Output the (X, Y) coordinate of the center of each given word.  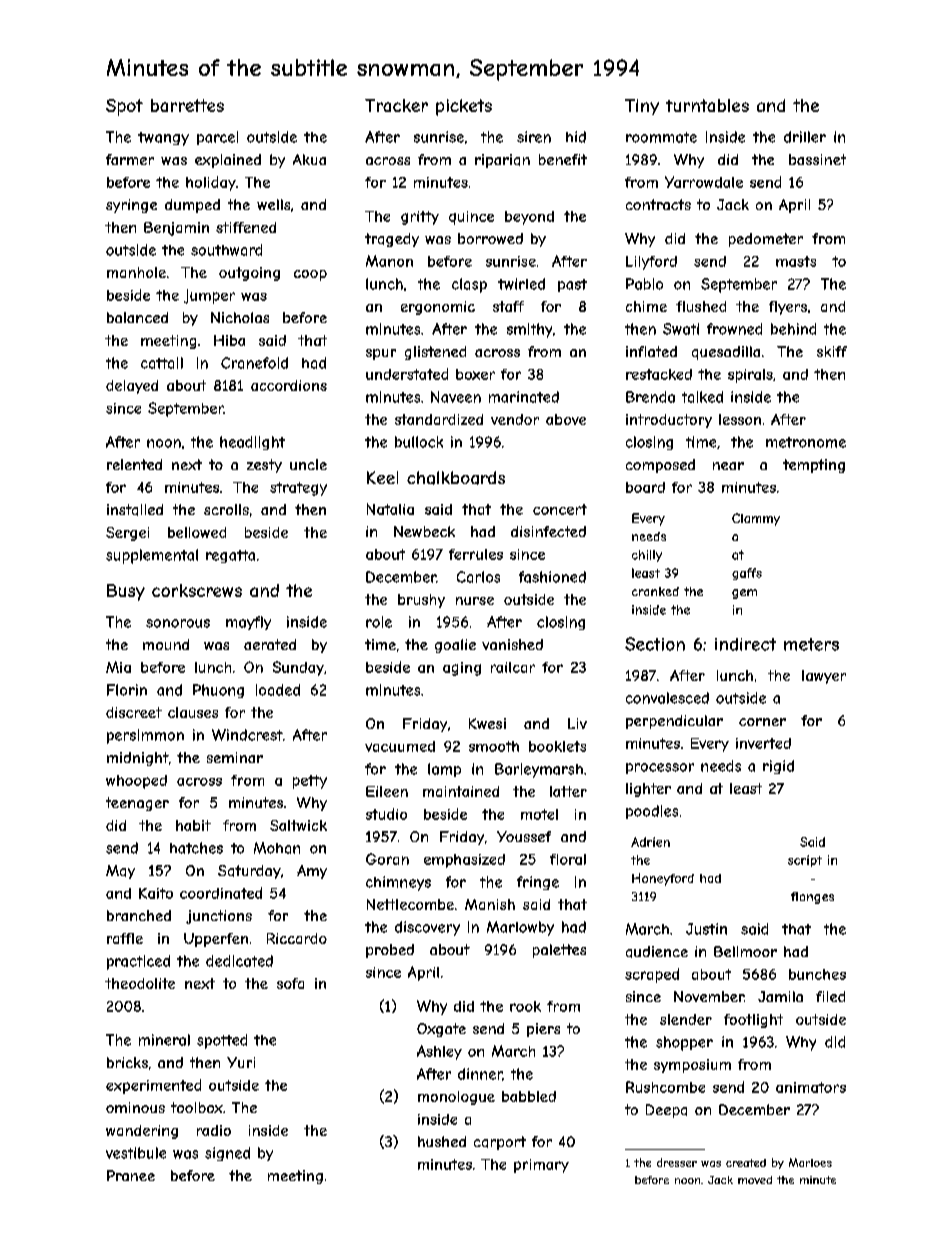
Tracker (396, 105)
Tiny (642, 107)
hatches (196, 848)
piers (543, 1030)
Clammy (756, 519)
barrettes (187, 105)
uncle (308, 464)
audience (657, 952)
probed (390, 951)
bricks (127, 1062)
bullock (419, 442)
